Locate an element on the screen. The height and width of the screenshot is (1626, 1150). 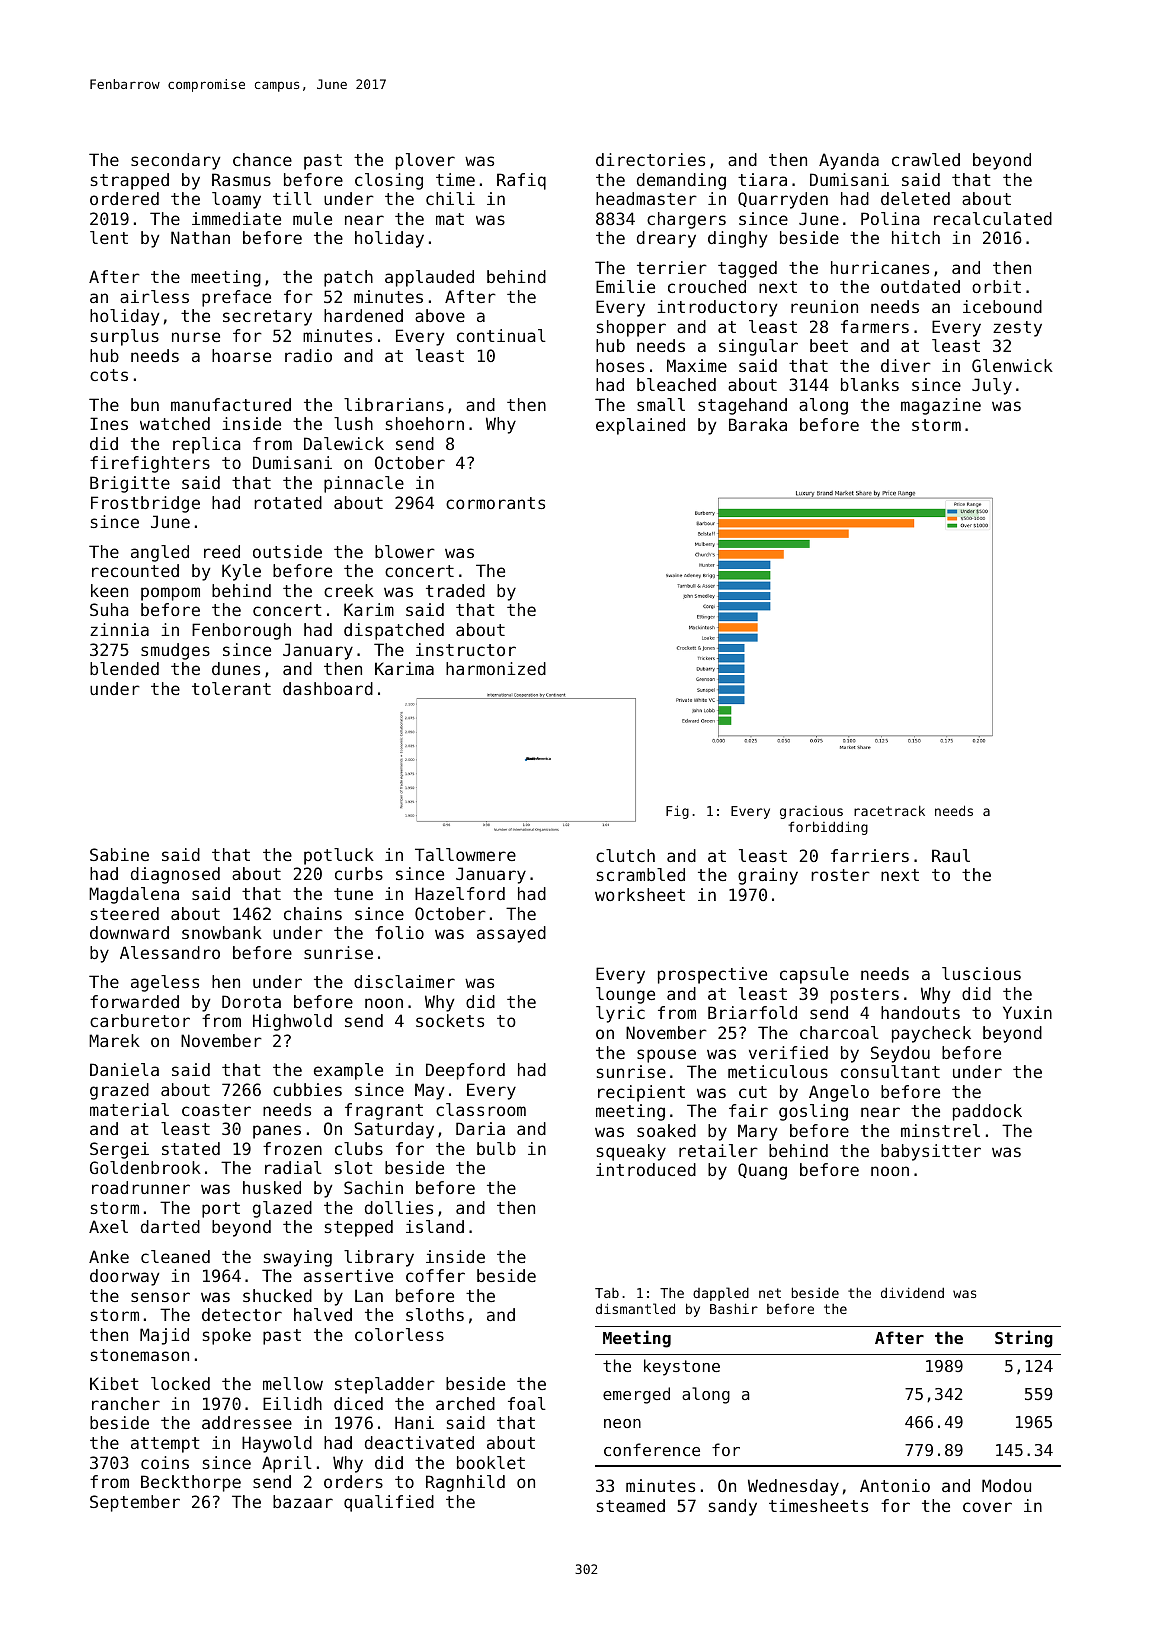
cots is located at coordinates (109, 375).
